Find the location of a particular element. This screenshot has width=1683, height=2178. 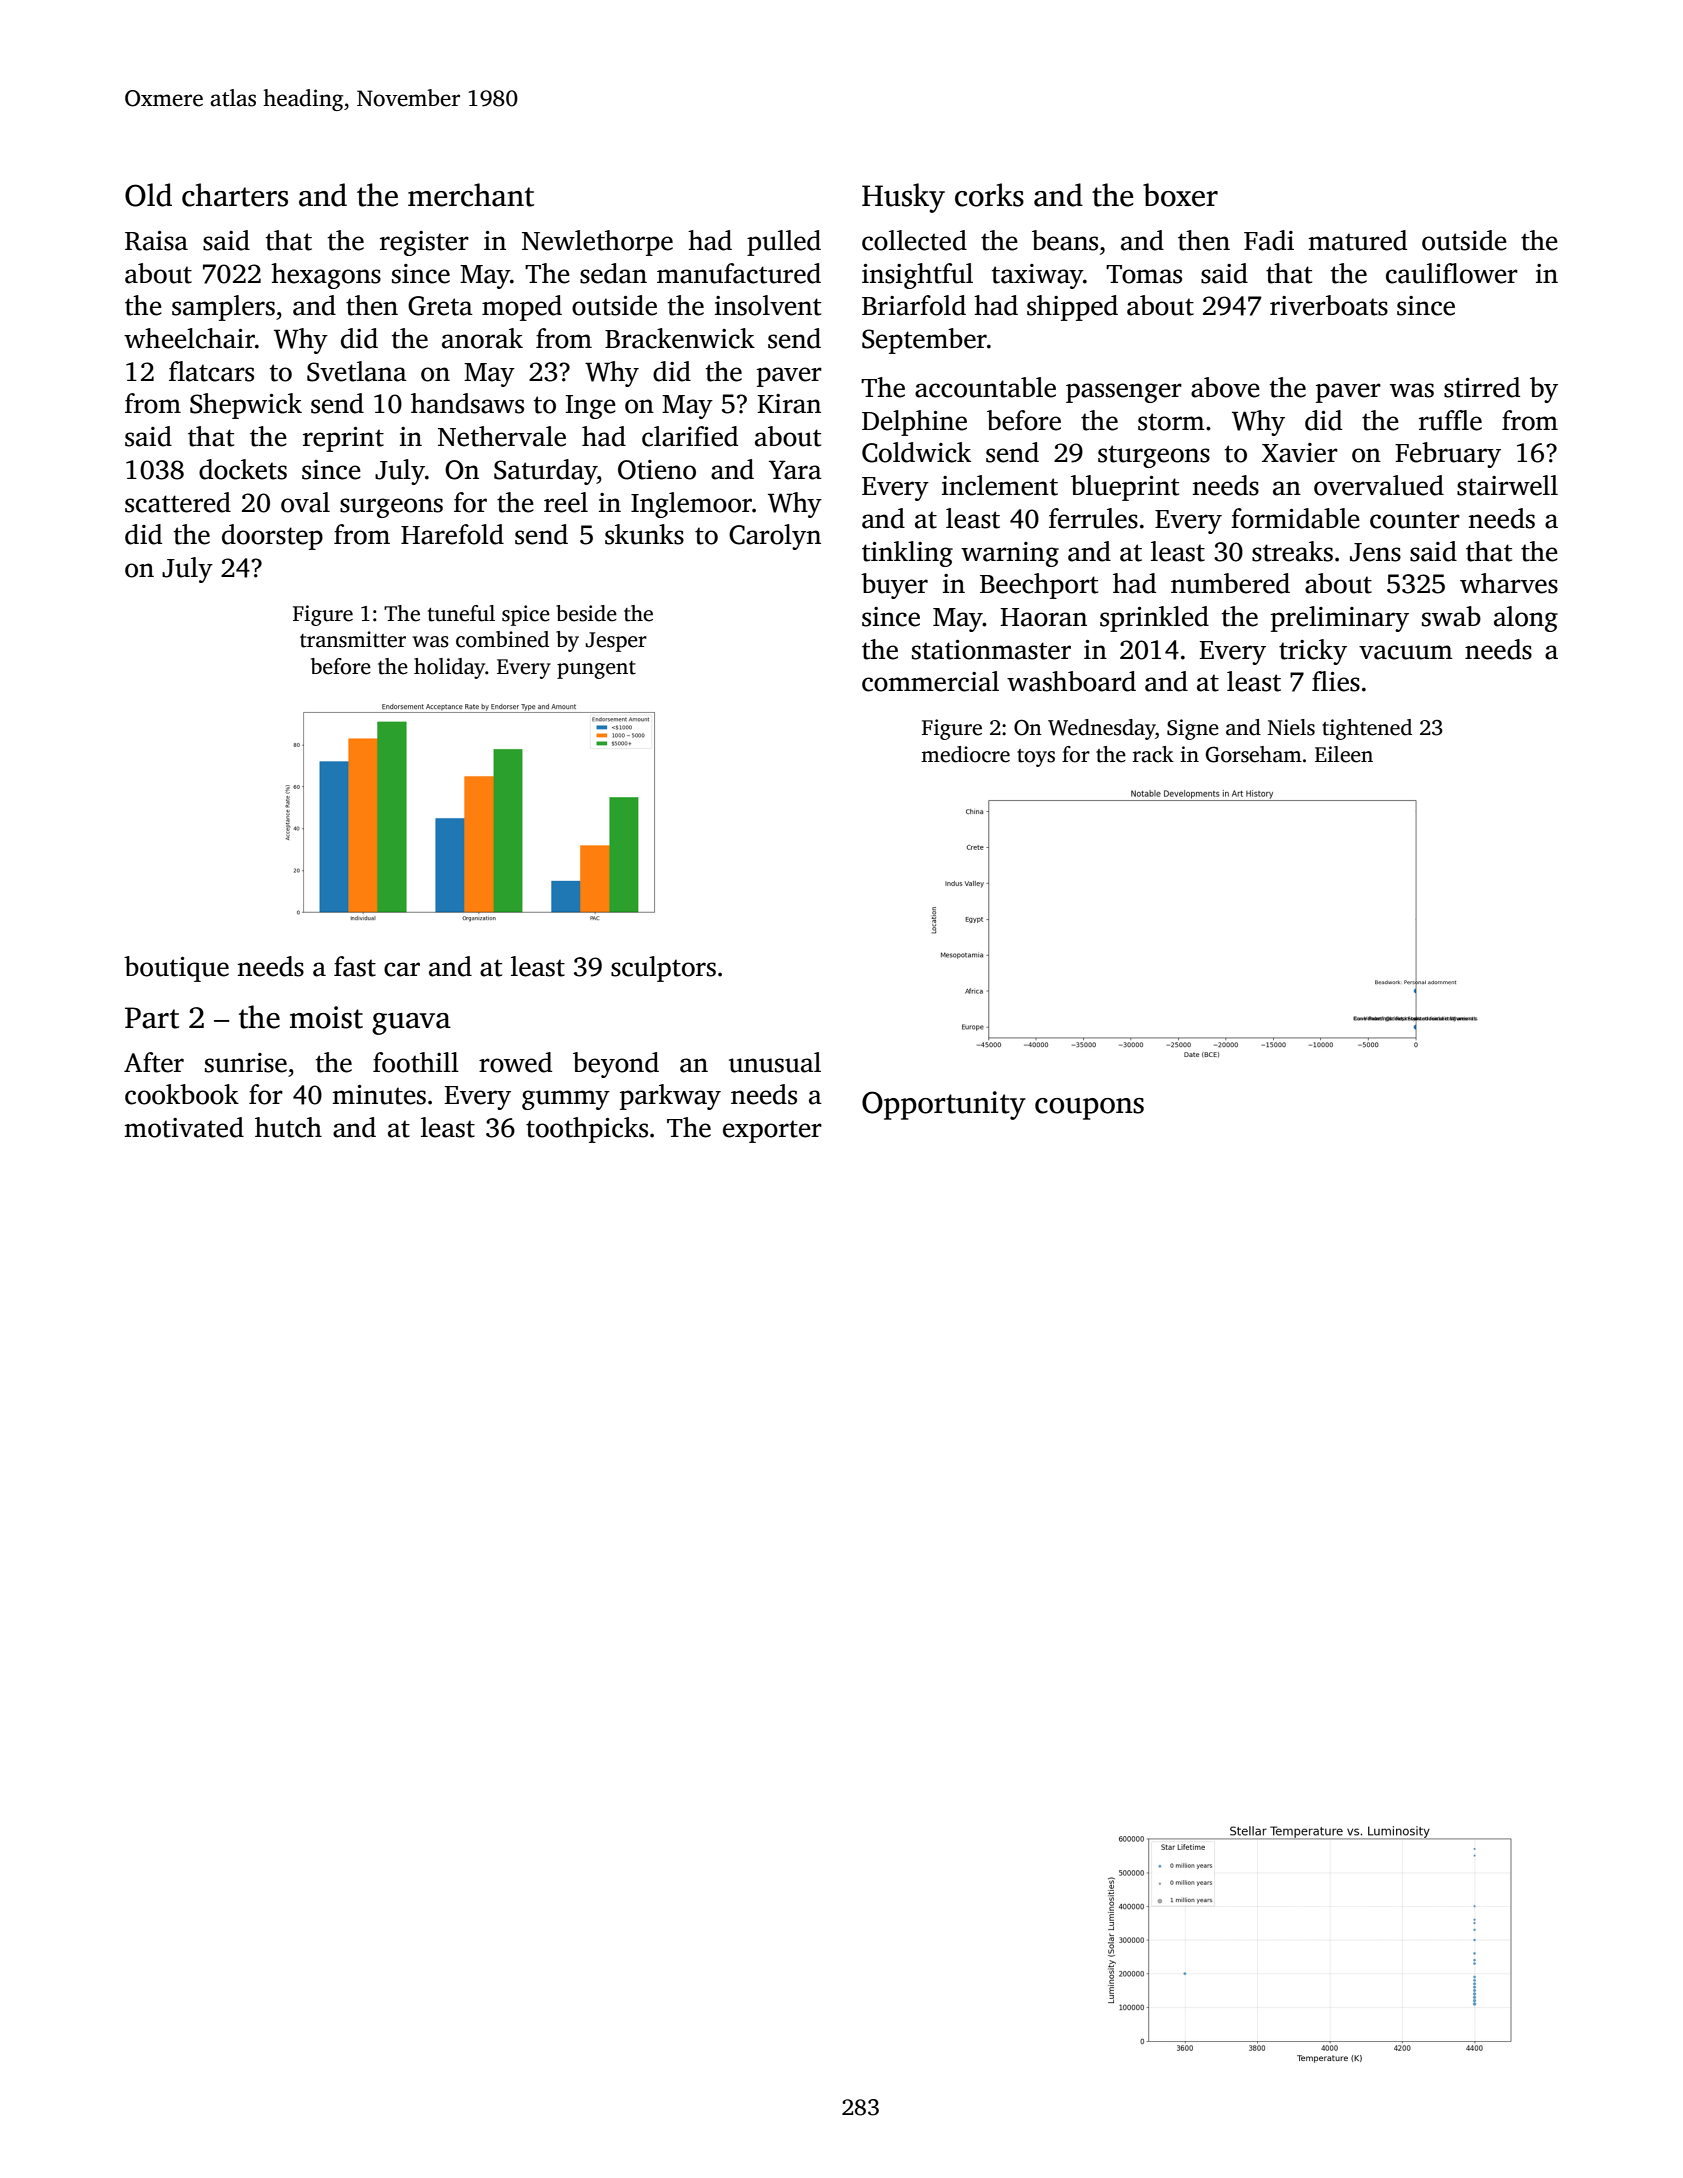

Husky is located at coordinates (903, 198).
